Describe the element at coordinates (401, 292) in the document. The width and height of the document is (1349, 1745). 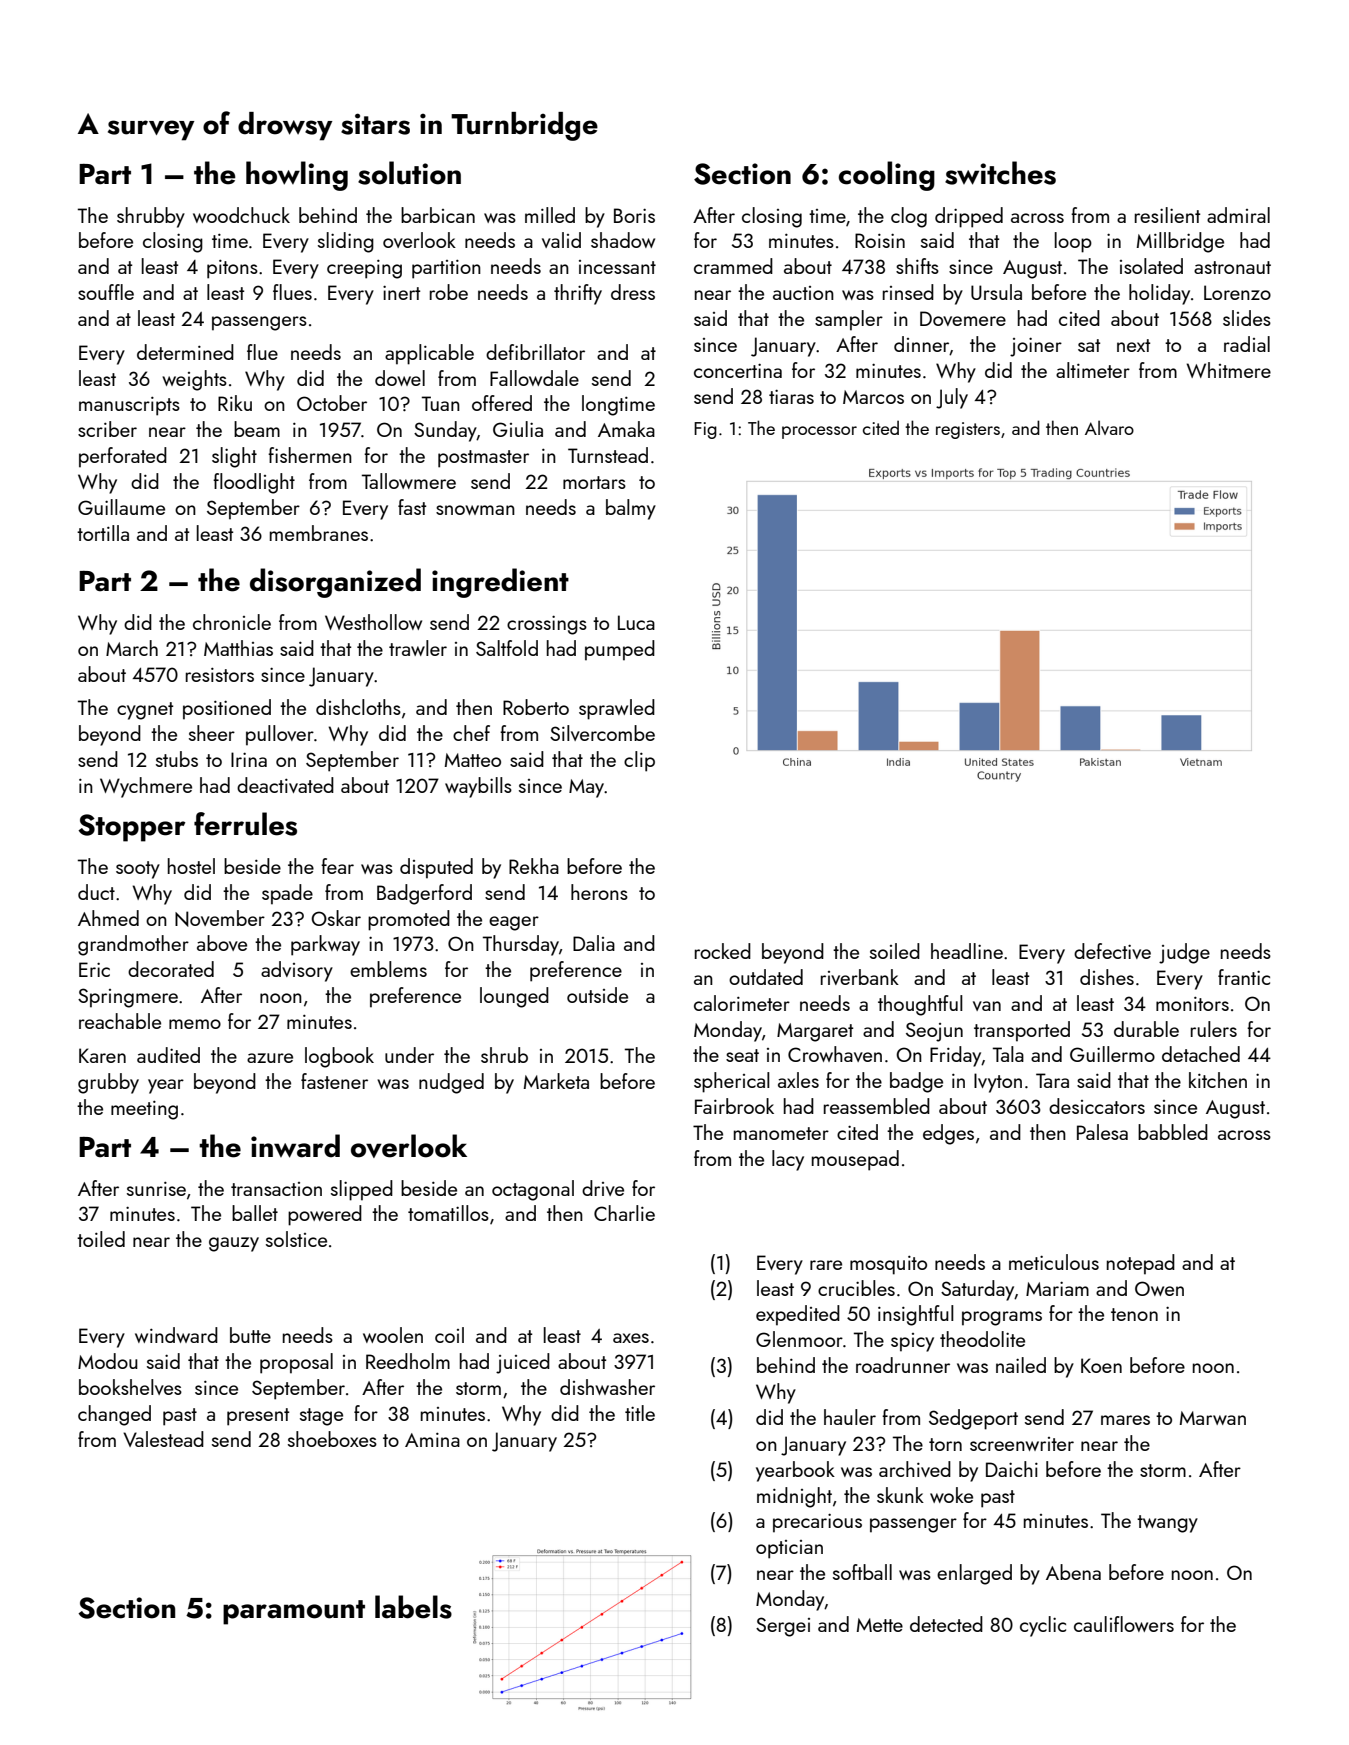
I see `inert` at that location.
